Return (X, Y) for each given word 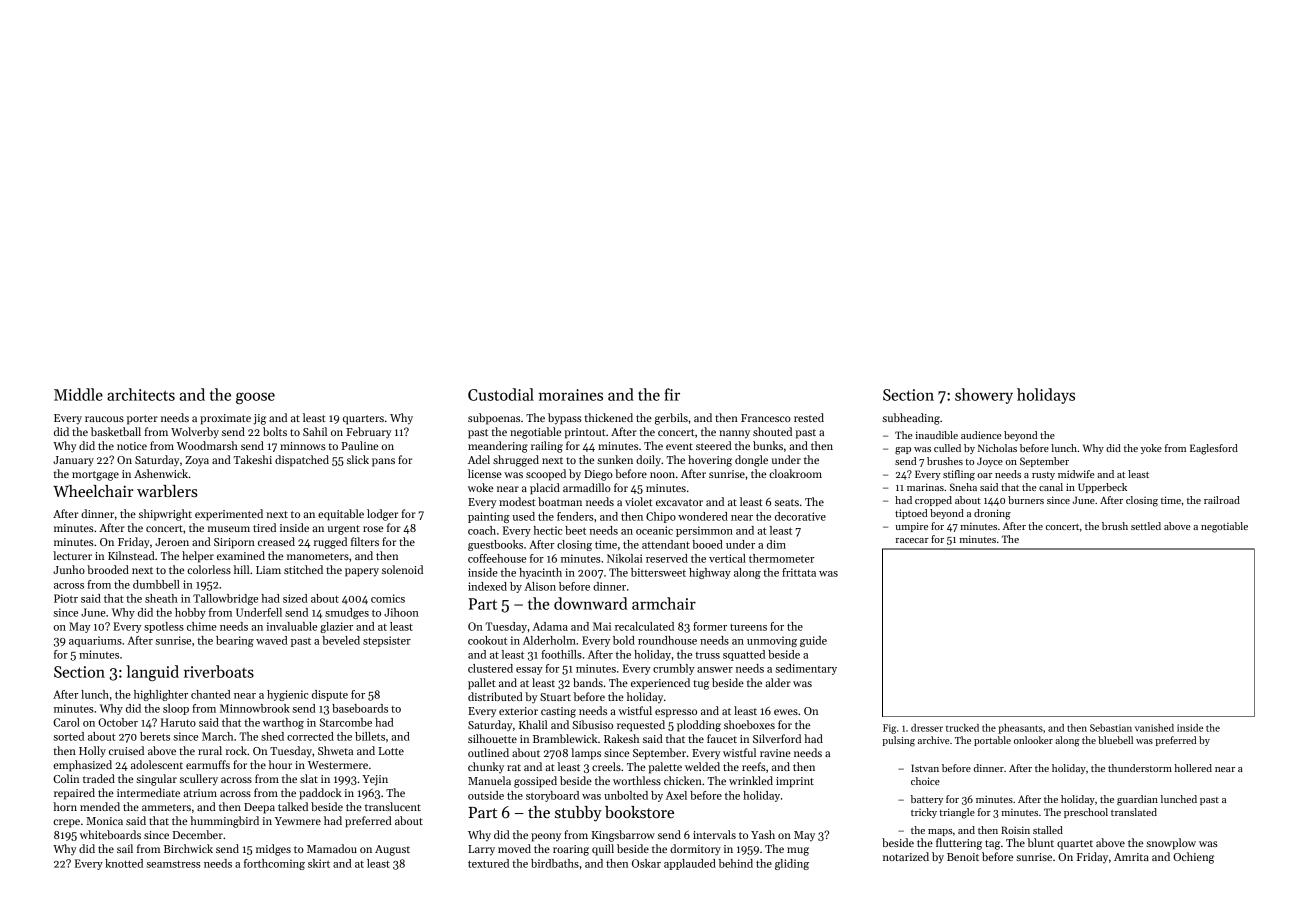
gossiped (535, 782)
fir (672, 394)
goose (255, 398)
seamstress (173, 864)
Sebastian (1111, 728)
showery (984, 396)
